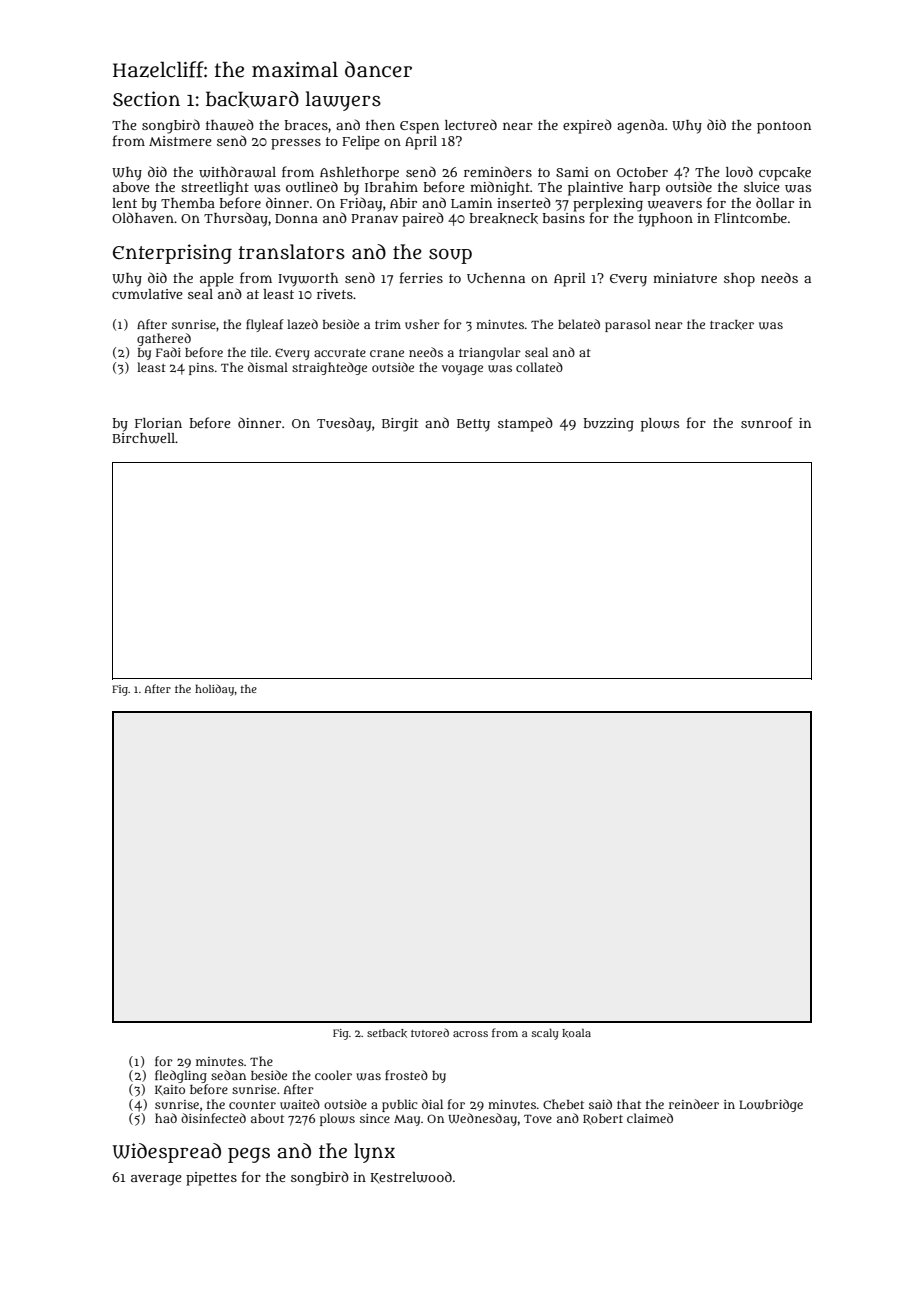 The width and height of the screenshot is (924, 1308). What do you see at coordinates (419, 127) in the screenshot?
I see `Espen` at bounding box center [419, 127].
